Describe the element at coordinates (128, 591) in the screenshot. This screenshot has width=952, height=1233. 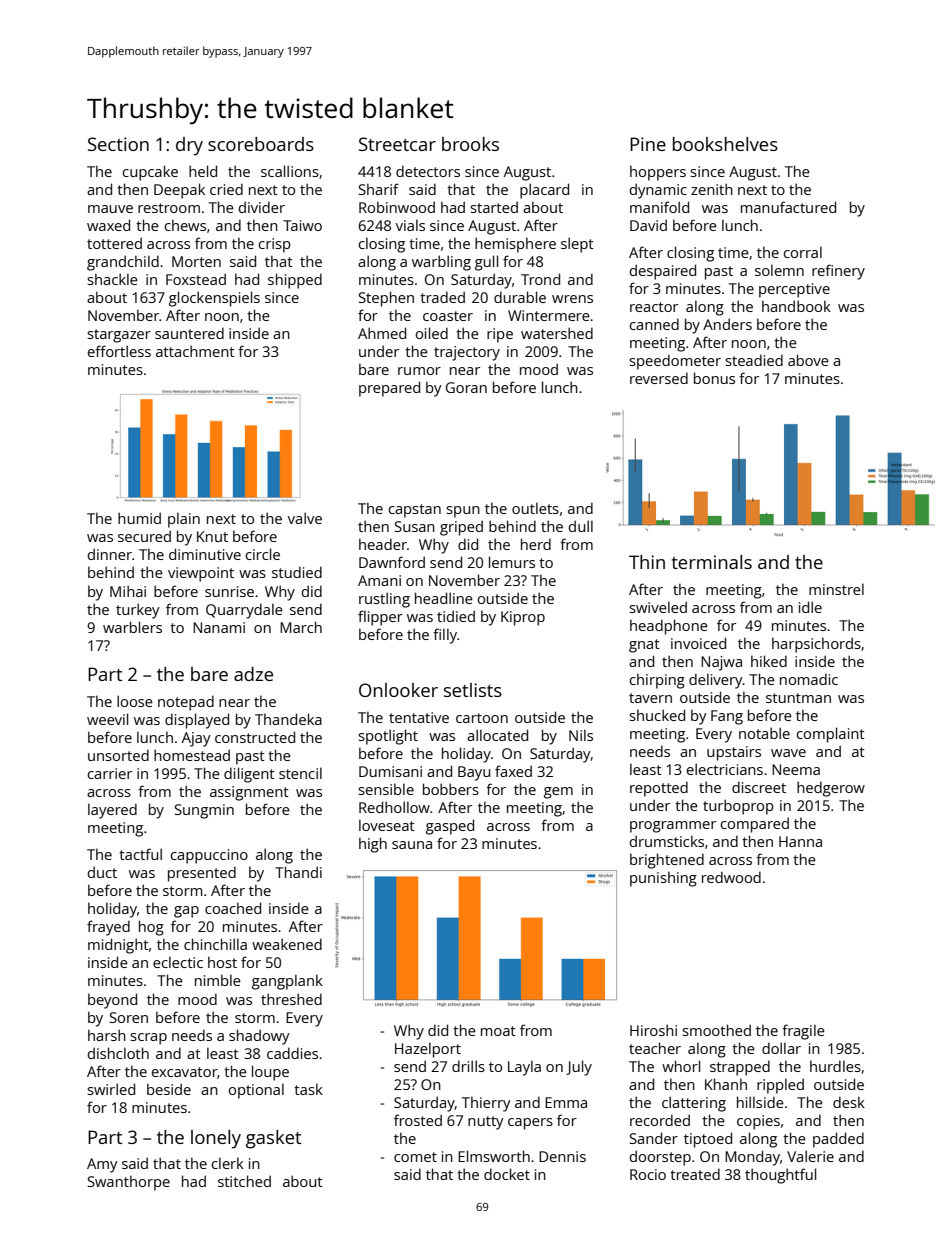
I see `Mihai` at that location.
